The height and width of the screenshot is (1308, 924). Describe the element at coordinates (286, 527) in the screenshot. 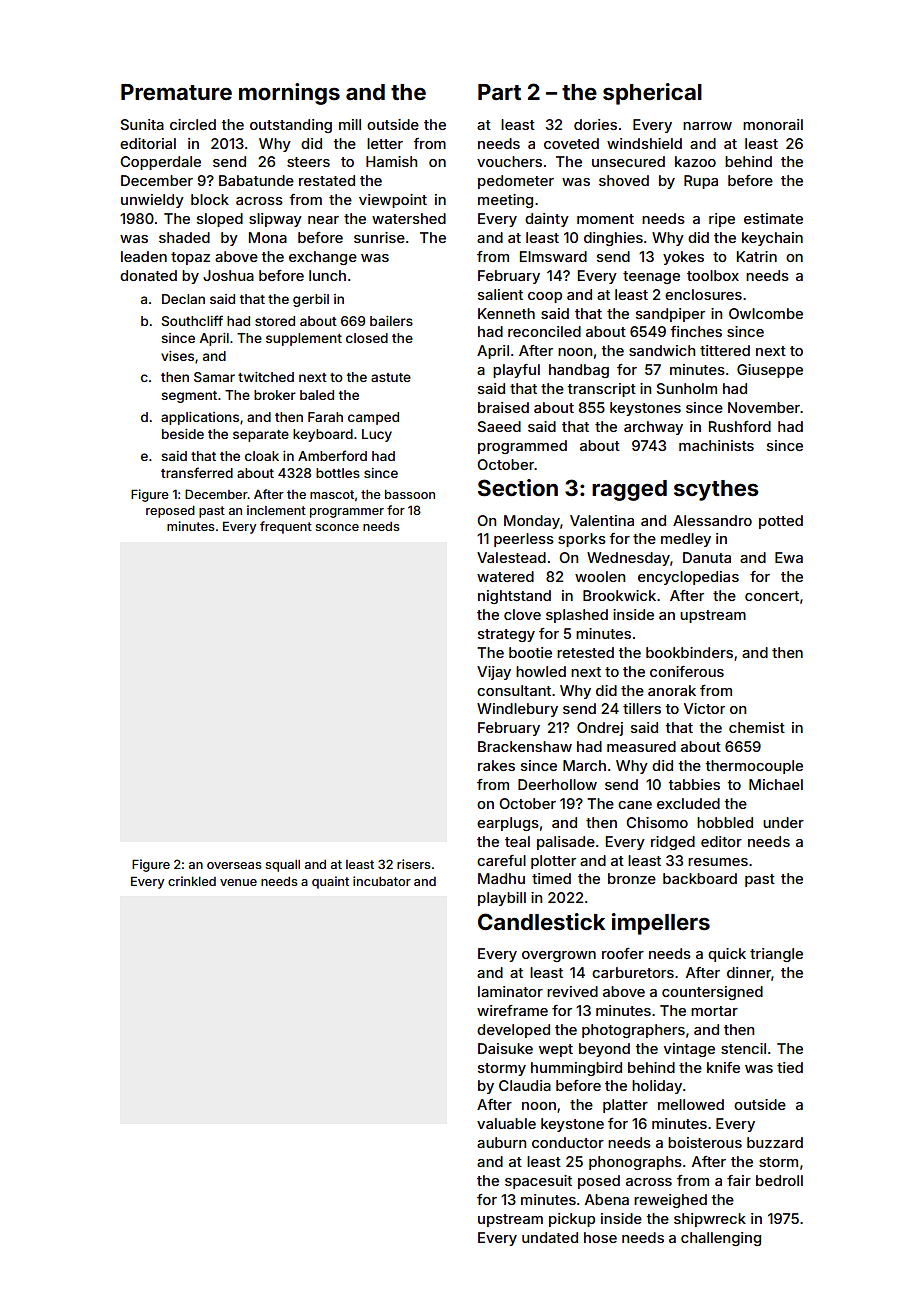

I see `frequent` at that location.
